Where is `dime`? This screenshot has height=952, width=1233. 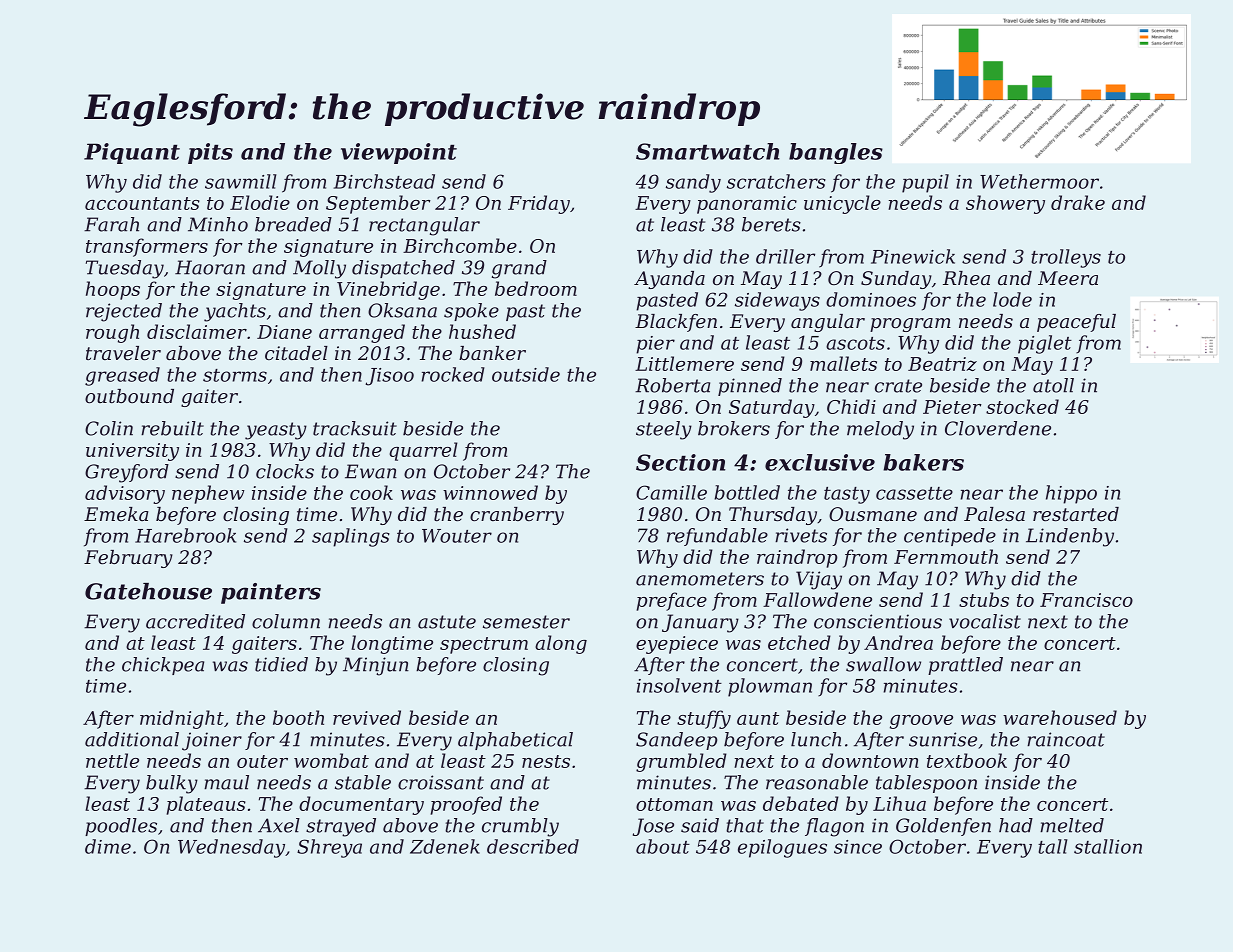
dime is located at coordinates (108, 846).
